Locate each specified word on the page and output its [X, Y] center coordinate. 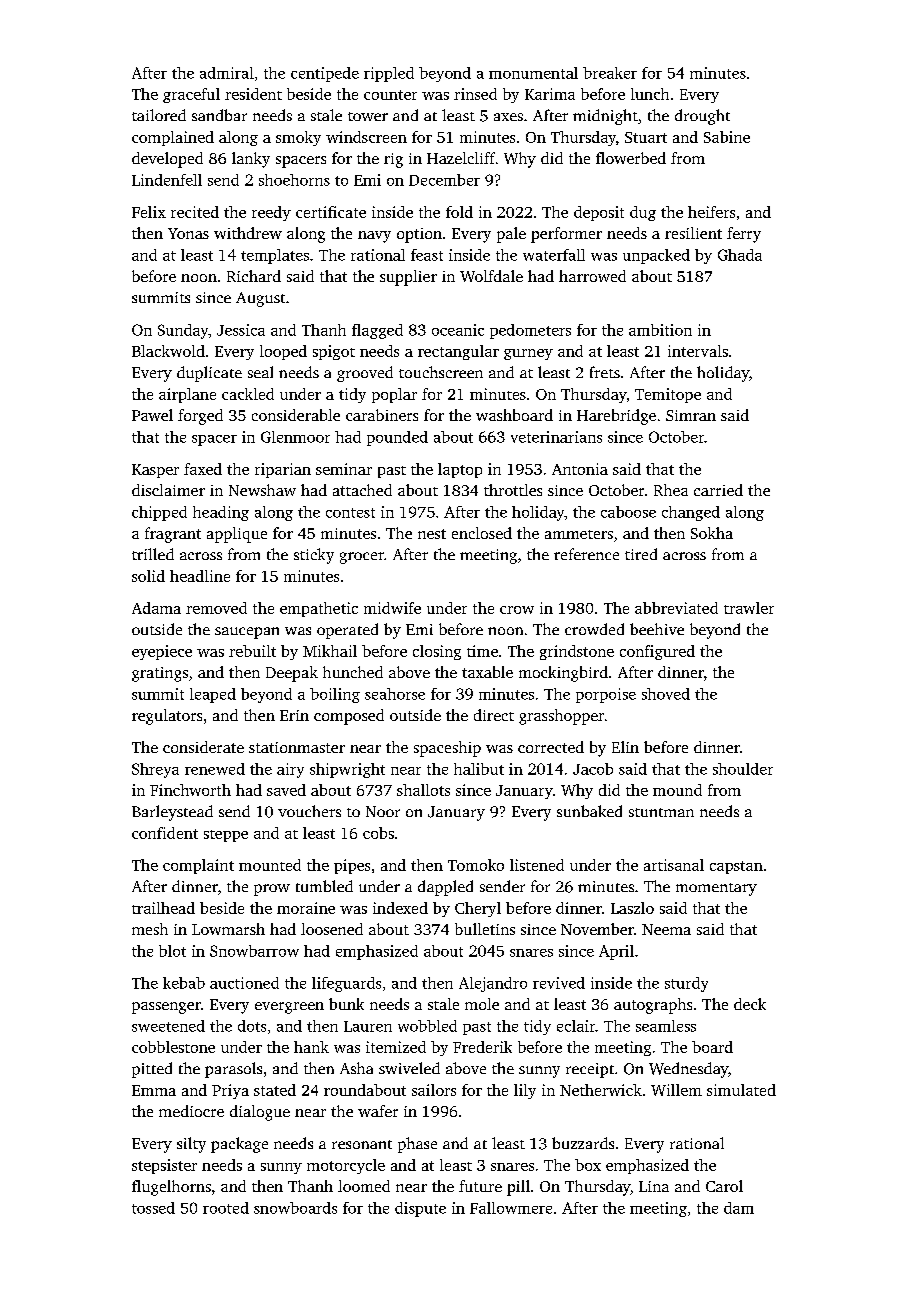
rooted [226, 1208]
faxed [203, 469]
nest [432, 534]
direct [494, 715]
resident [253, 94]
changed [691, 513]
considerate [203, 747]
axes [508, 117]
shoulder [743, 769]
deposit [599, 213]
